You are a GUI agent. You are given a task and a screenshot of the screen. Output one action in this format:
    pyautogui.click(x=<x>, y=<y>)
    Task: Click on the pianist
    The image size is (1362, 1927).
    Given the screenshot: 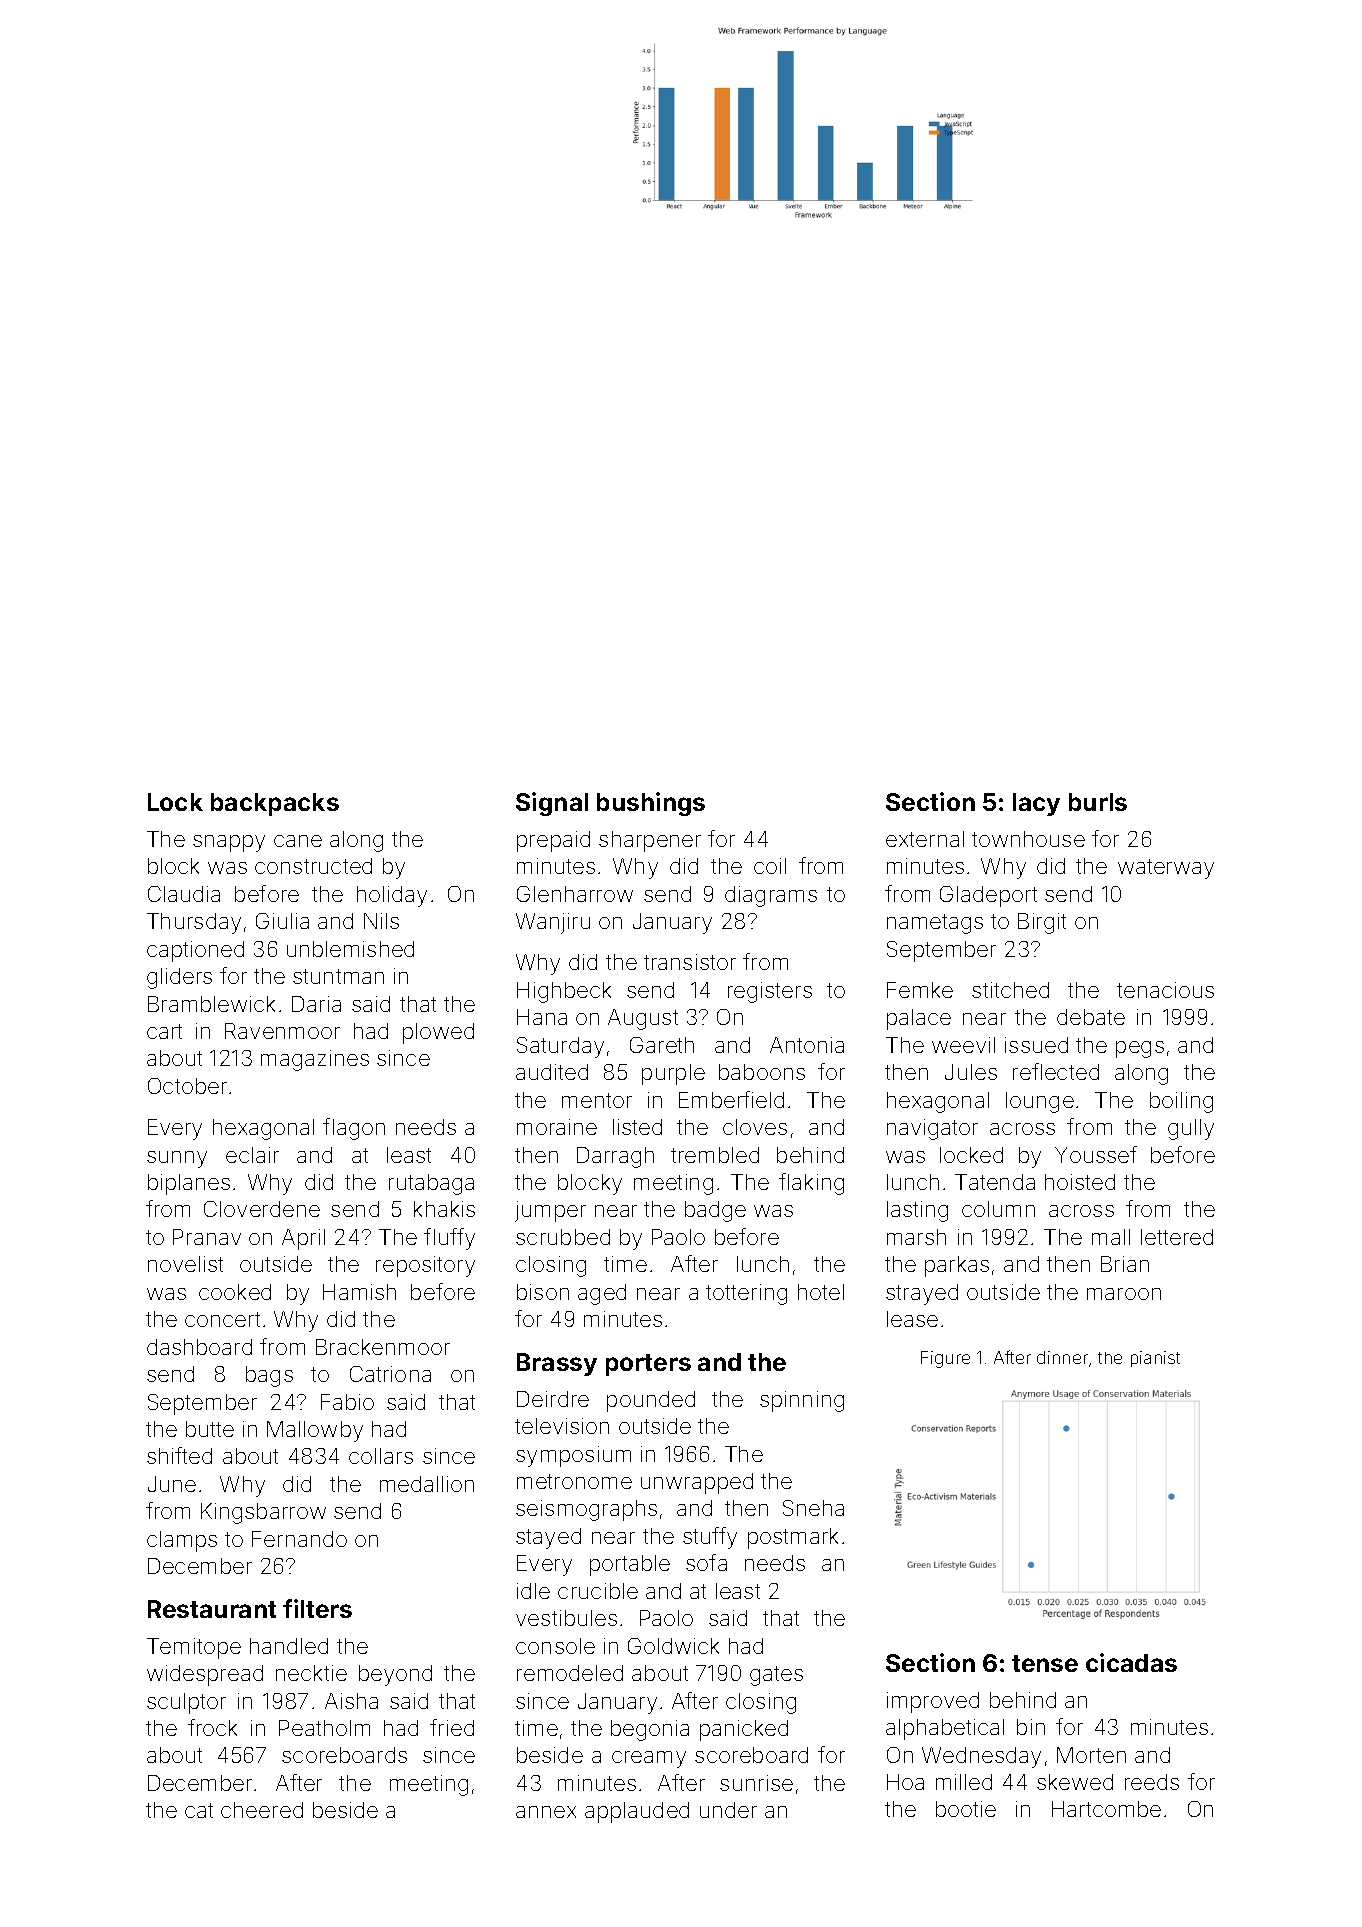 What is the action you would take?
    pyautogui.click(x=1155, y=1359)
